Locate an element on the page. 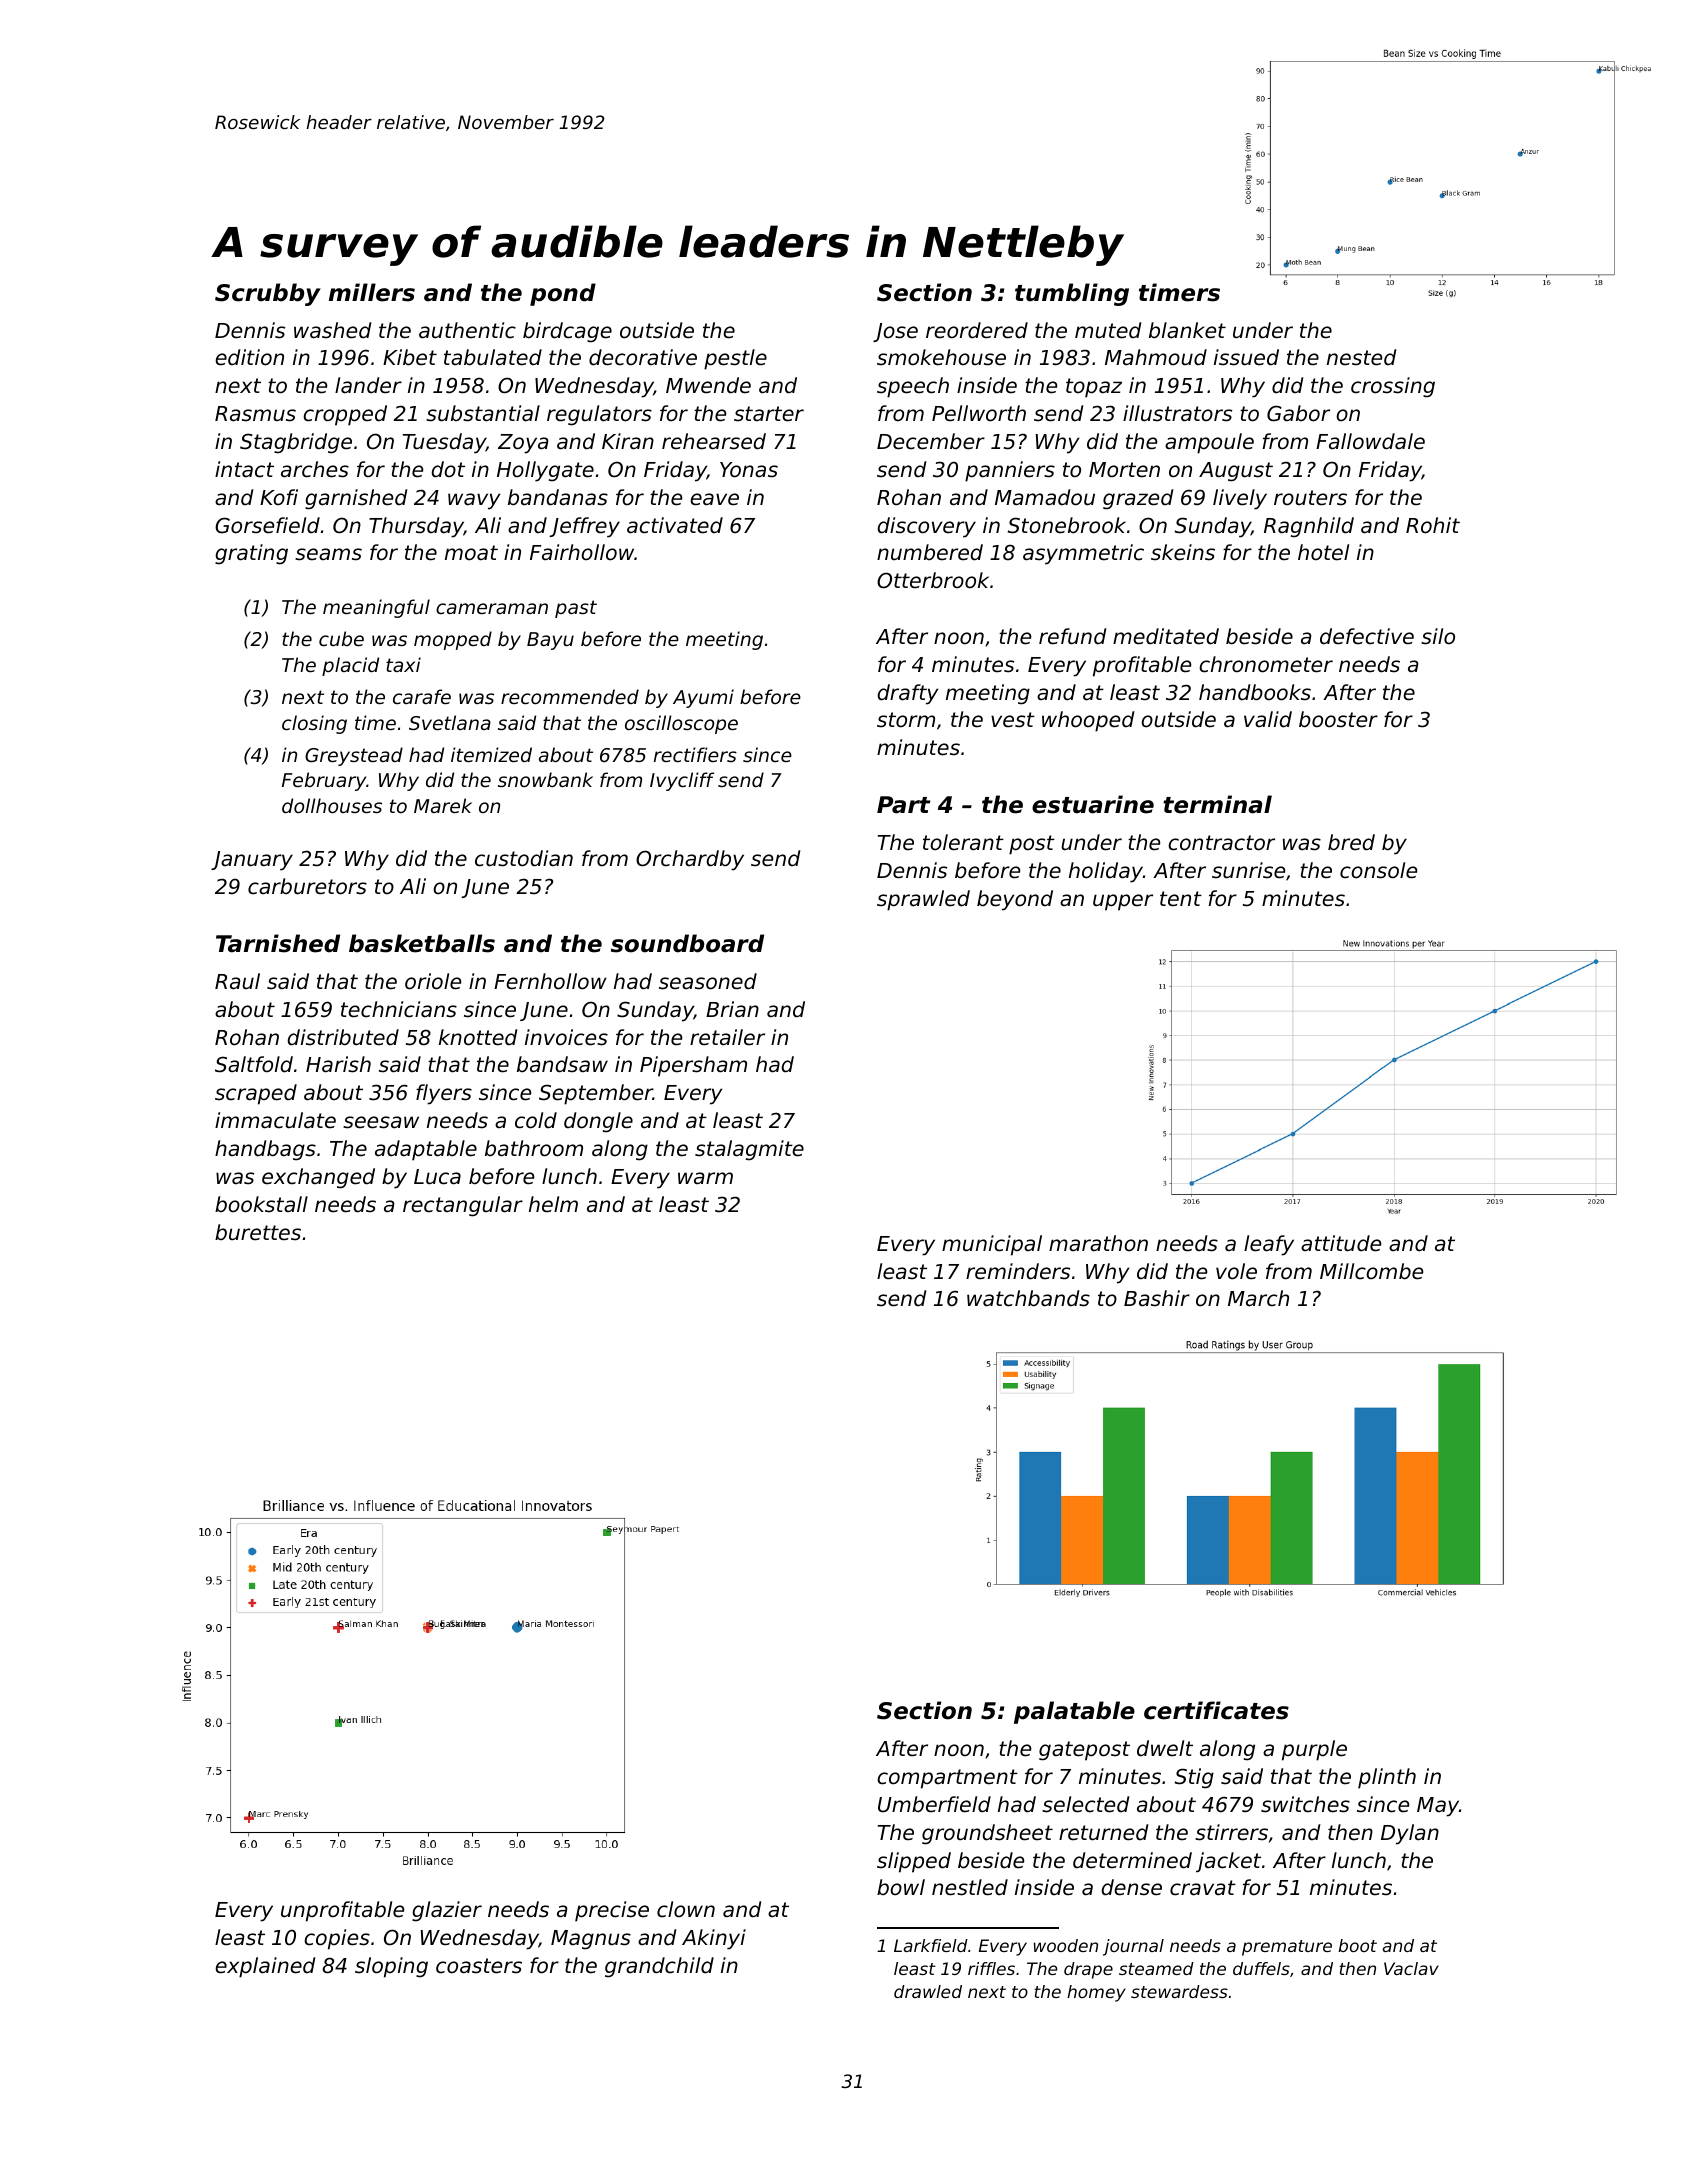 The image size is (1683, 2178). Rohit is located at coordinates (1433, 525).
